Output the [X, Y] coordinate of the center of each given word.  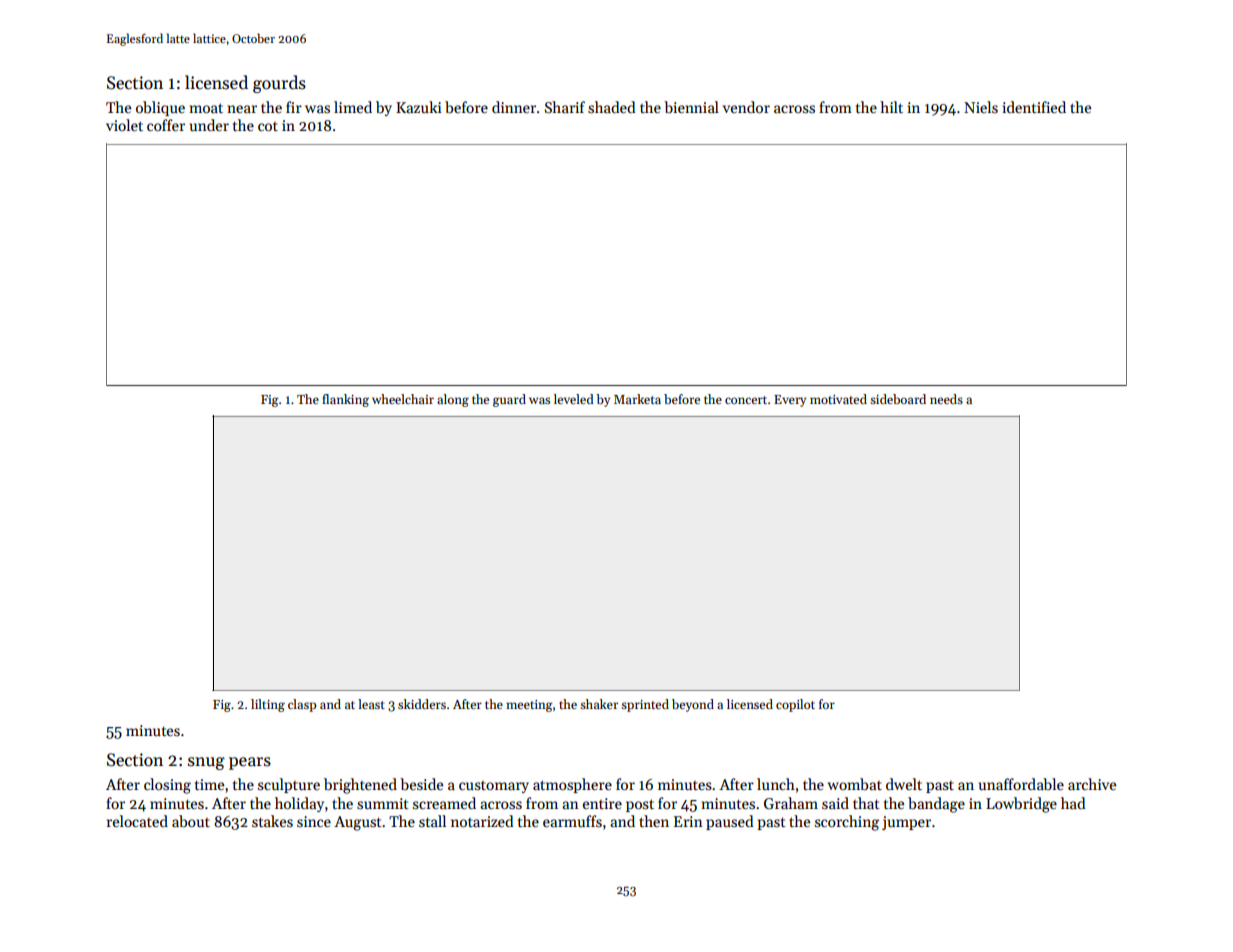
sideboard [898, 399]
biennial [691, 107]
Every [790, 401]
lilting [268, 705]
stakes [272, 821]
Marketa [637, 399]
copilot [795, 705]
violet [124, 125]
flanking [345, 400]
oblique [160, 108]
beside [421, 784]
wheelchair [403, 399]
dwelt [904, 784]
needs [946, 399]
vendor [746, 107]
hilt [891, 107]
